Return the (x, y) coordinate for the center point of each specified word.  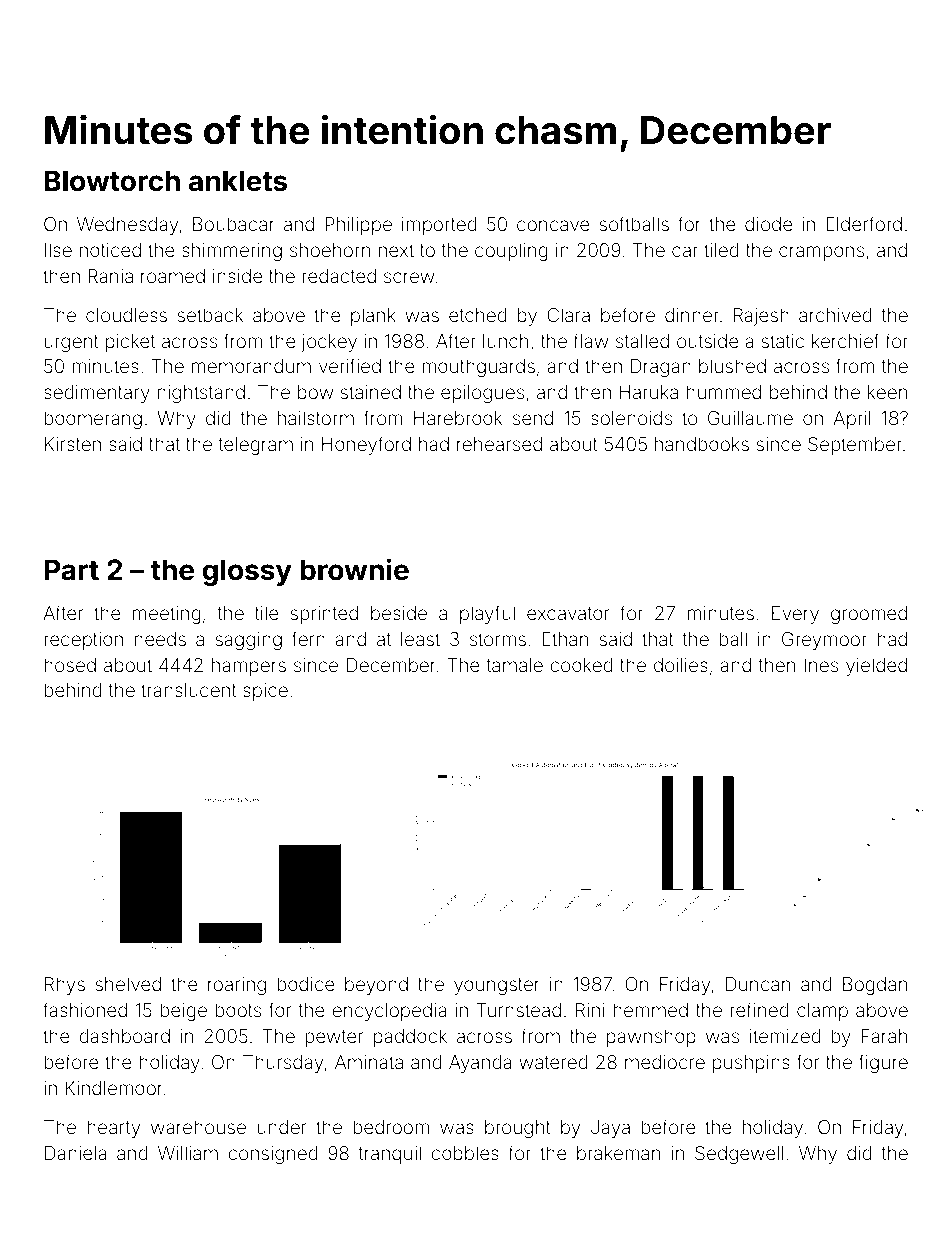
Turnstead (518, 1010)
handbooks (702, 444)
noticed (110, 250)
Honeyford (366, 445)
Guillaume (750, 418)
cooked (581, 665)
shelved (128, 984)
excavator (568, 613)
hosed (70, 665)
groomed (869, 615)
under (281, 1127)
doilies (681, 665)
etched (478, 315)
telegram (256, 446)
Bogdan (875, 986)
